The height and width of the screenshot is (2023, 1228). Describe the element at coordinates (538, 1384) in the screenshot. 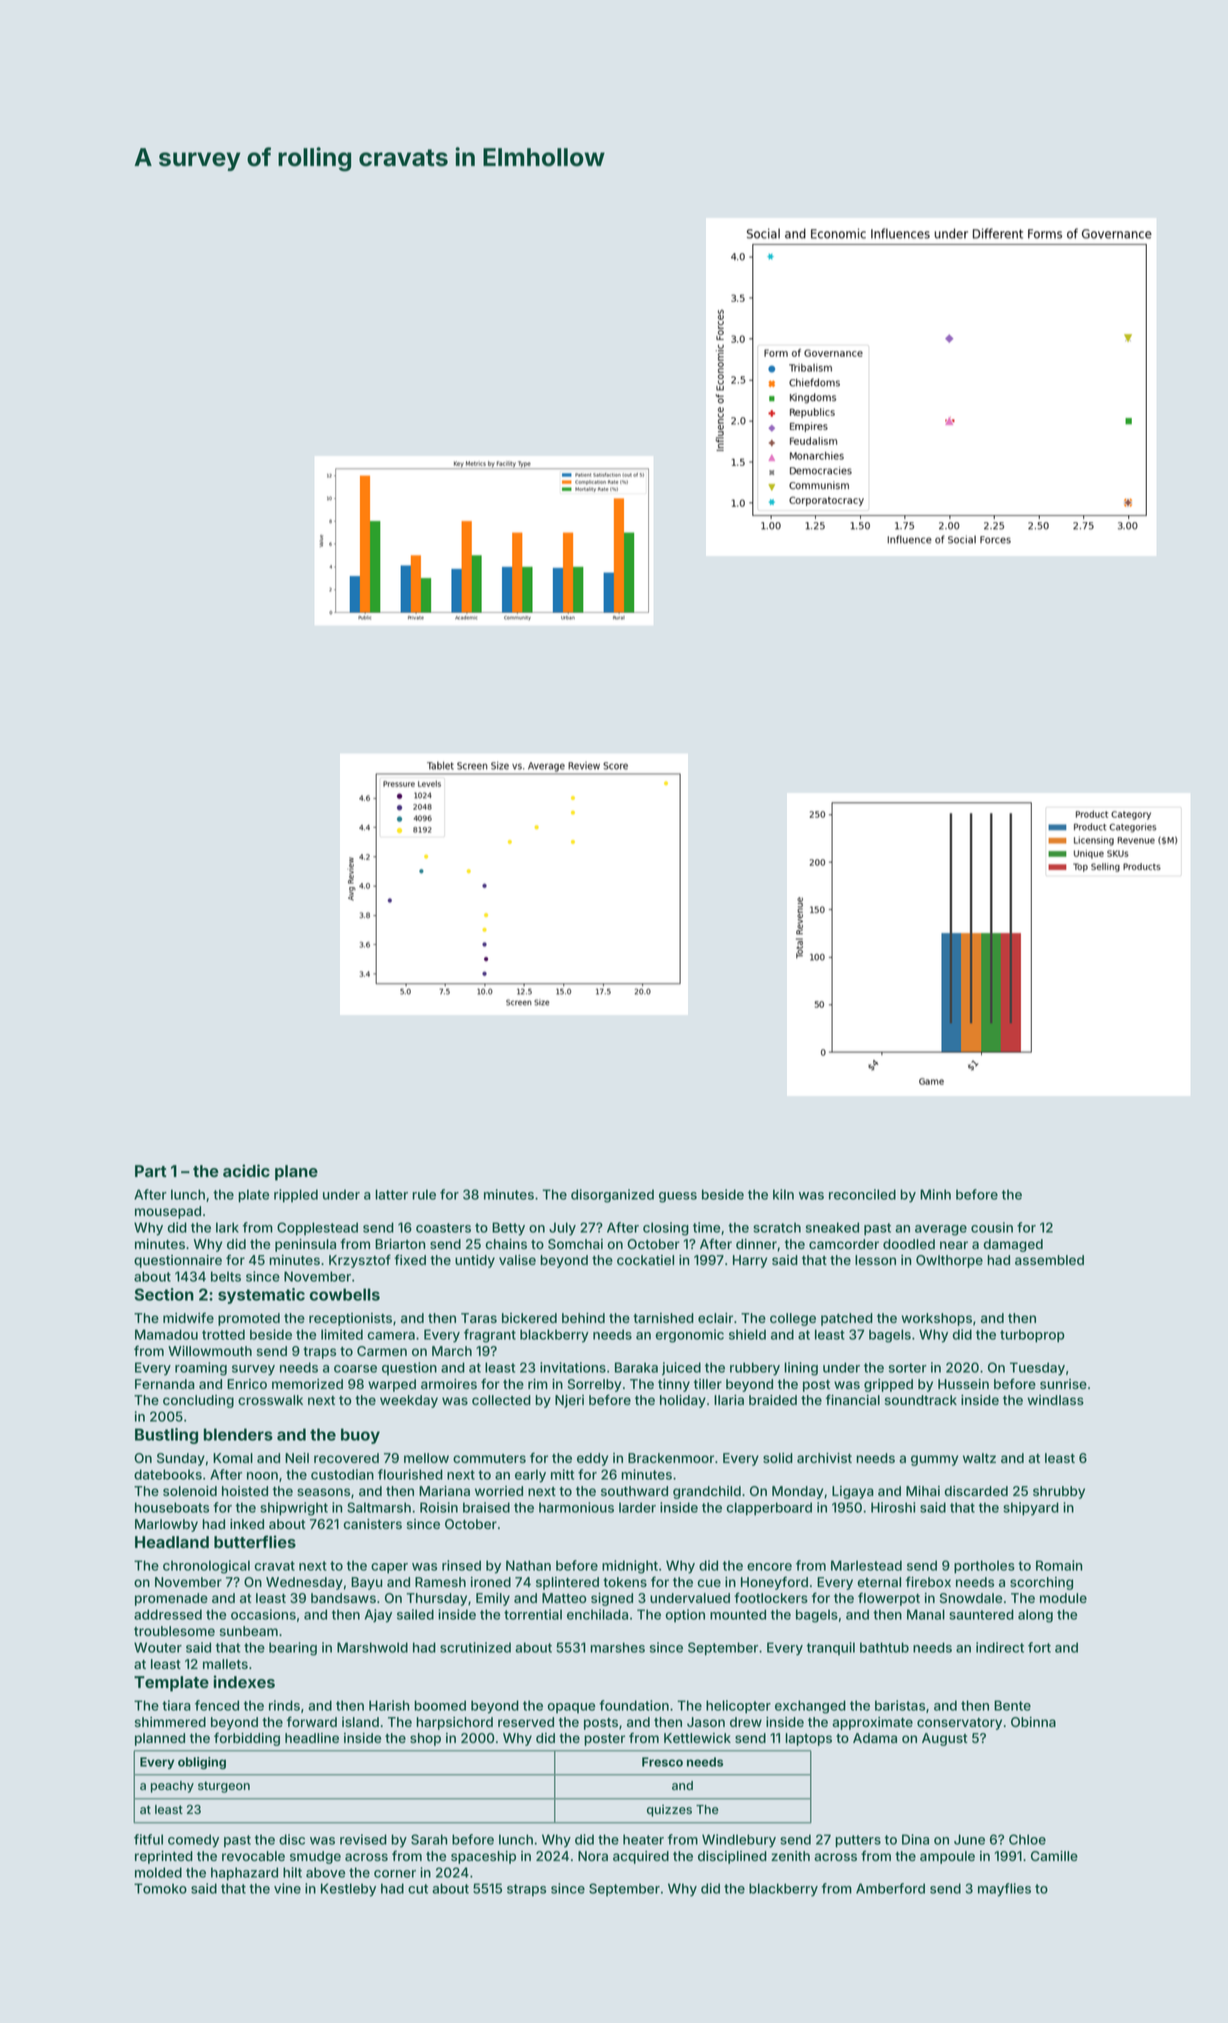

I see `rim` at that location.
